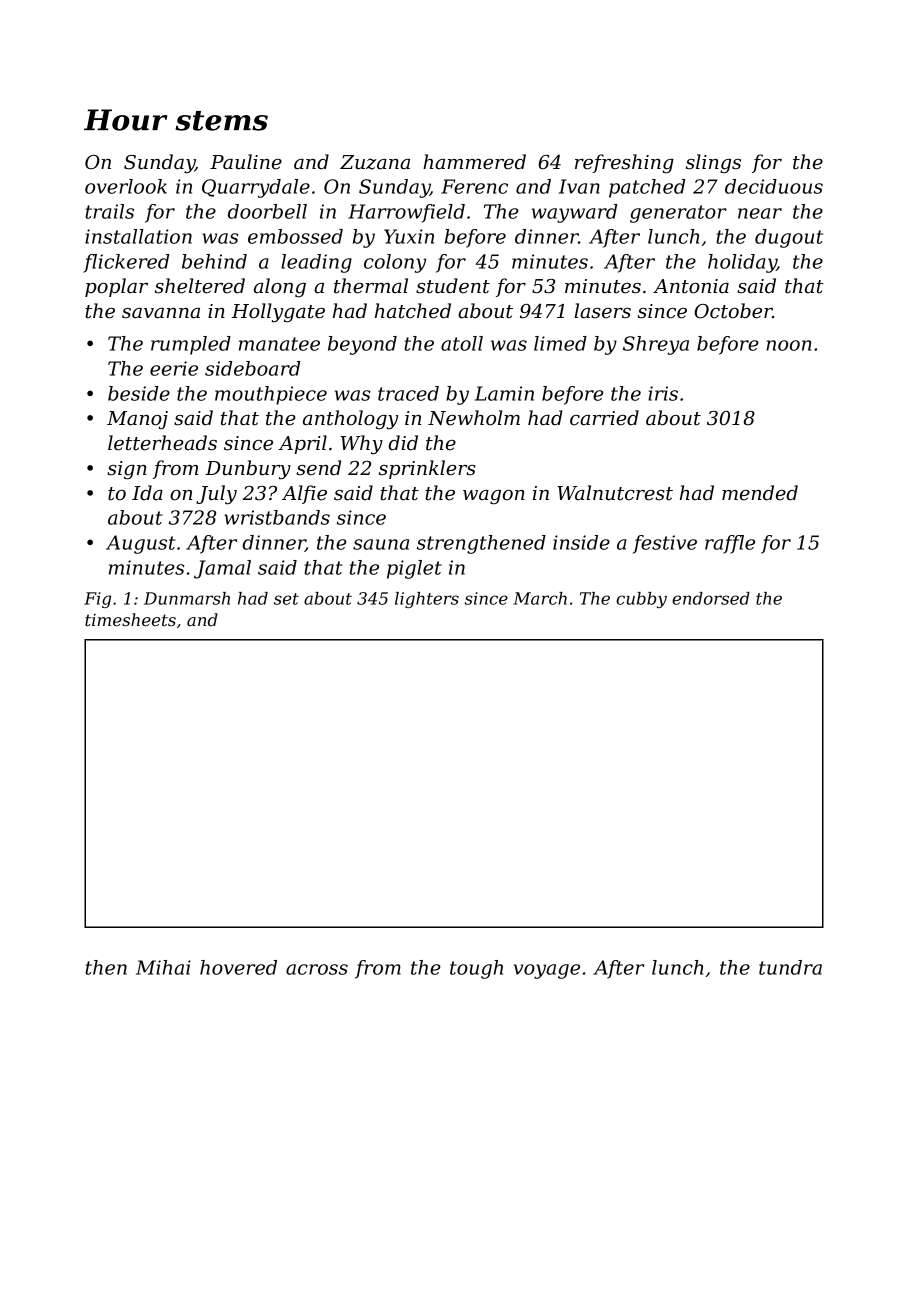  I want to click on lighters, so click(427, 600).
